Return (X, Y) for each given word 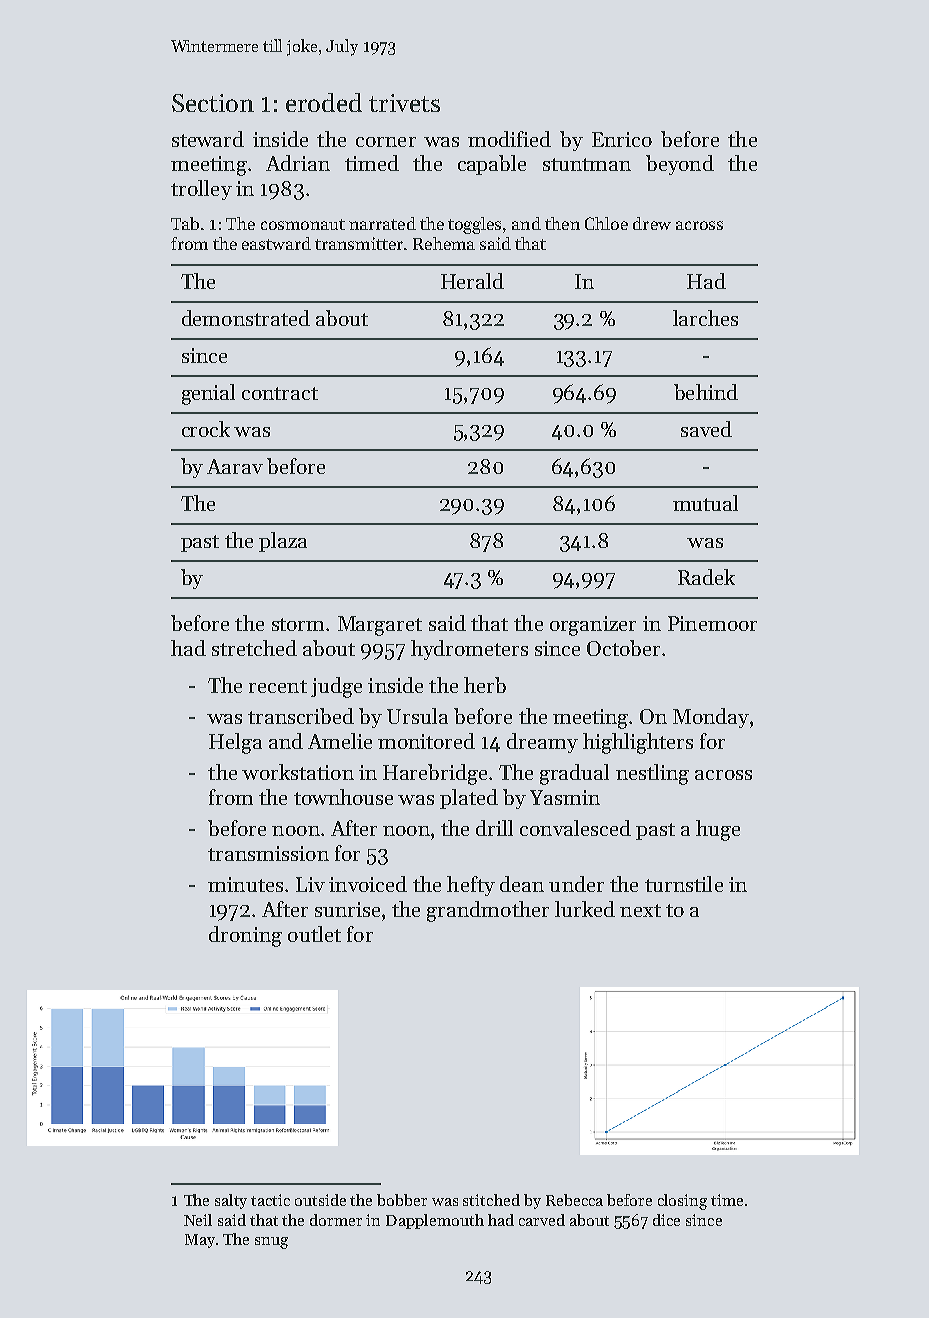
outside (320, 1200)
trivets (404, 103)
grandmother (488, 911)
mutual (705, 503)
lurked (585, 909)
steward (208, 139)
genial (208, 394)
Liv (310, 884)
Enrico (622, 139)
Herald (472, 281)
